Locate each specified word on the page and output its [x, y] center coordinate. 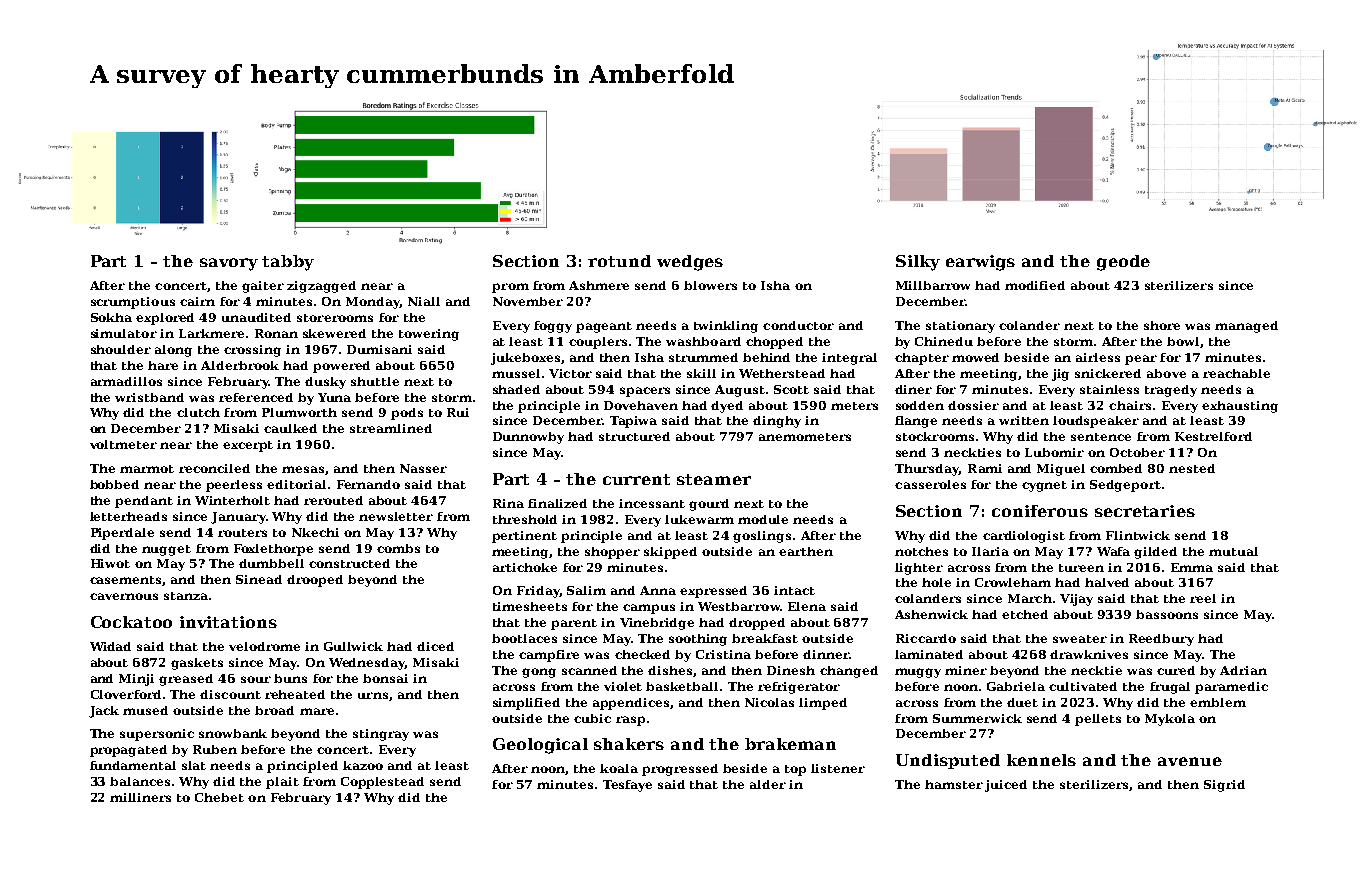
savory [229, 264]
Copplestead [382, 783]
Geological [540, 746]
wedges [690, 263]
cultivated [1083, 686]
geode [1123, 263]
